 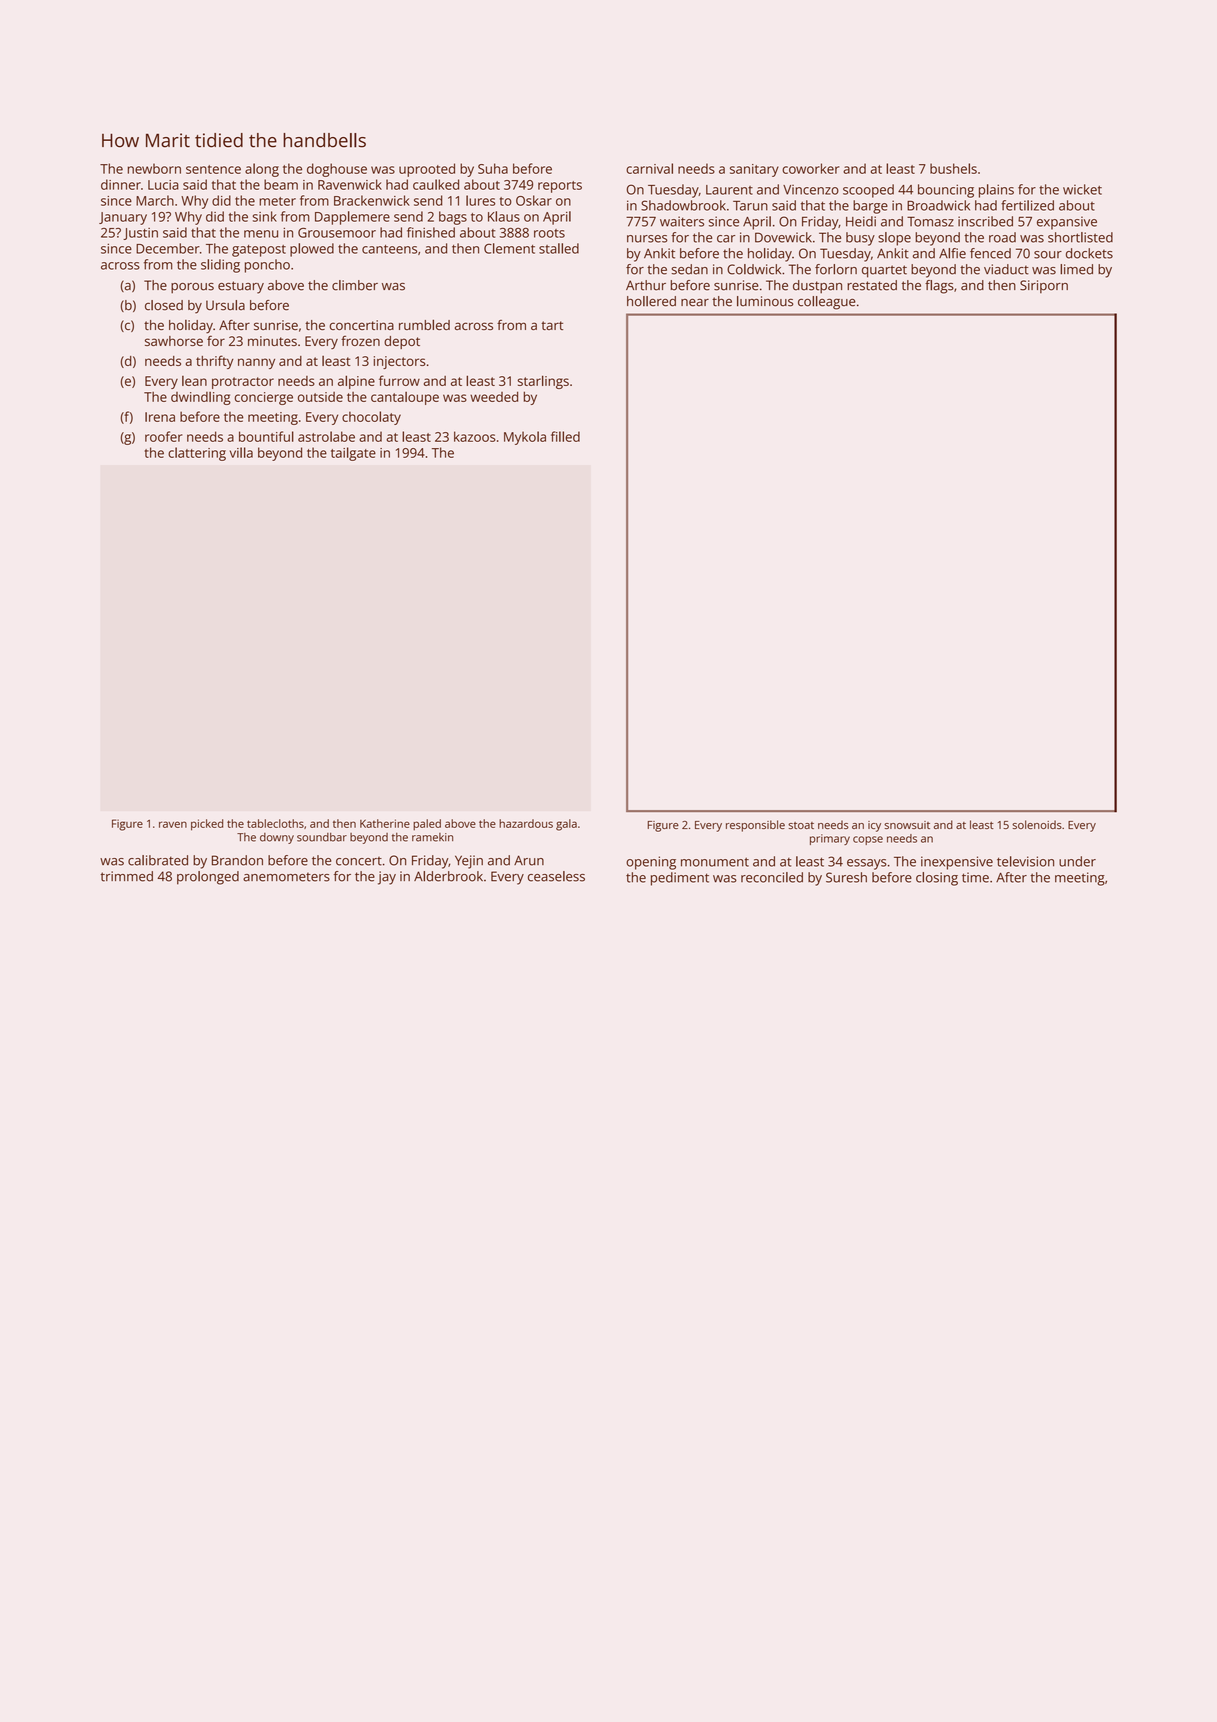 I want to click on concierge, so click(x=263, y=398).
